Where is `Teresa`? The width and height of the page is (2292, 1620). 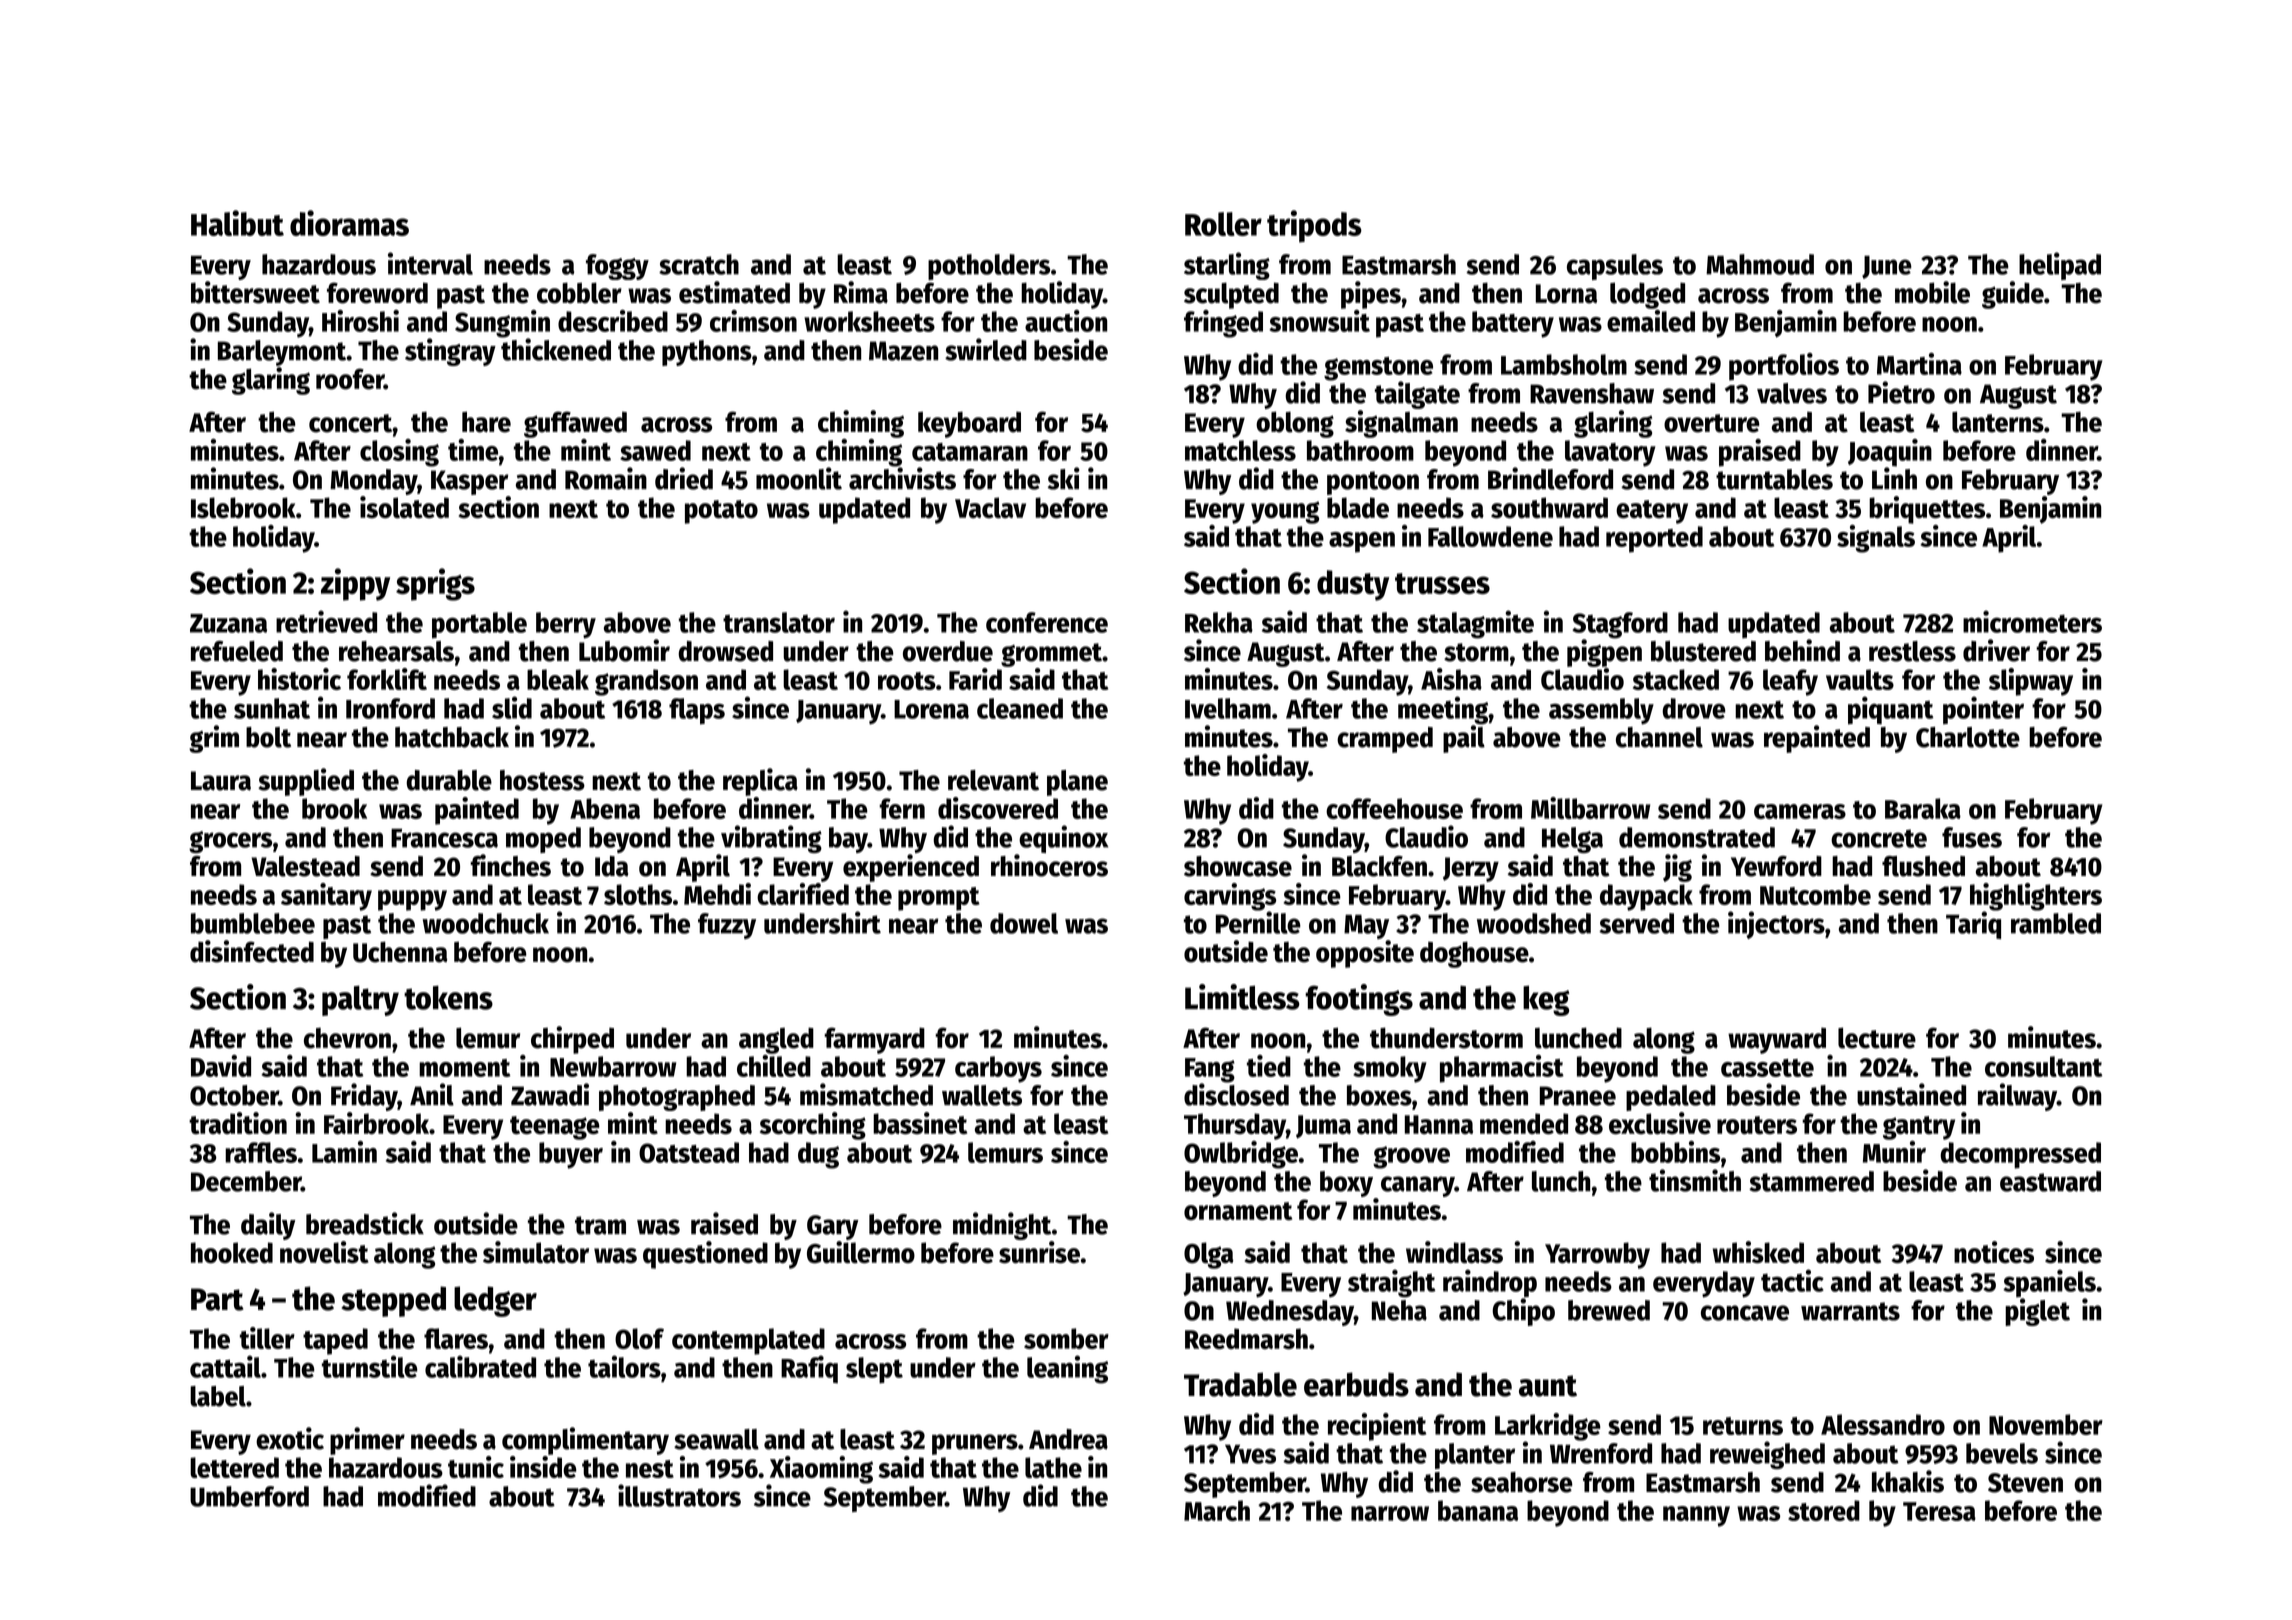
Teresa is located at coordinates (1939, 1511).
